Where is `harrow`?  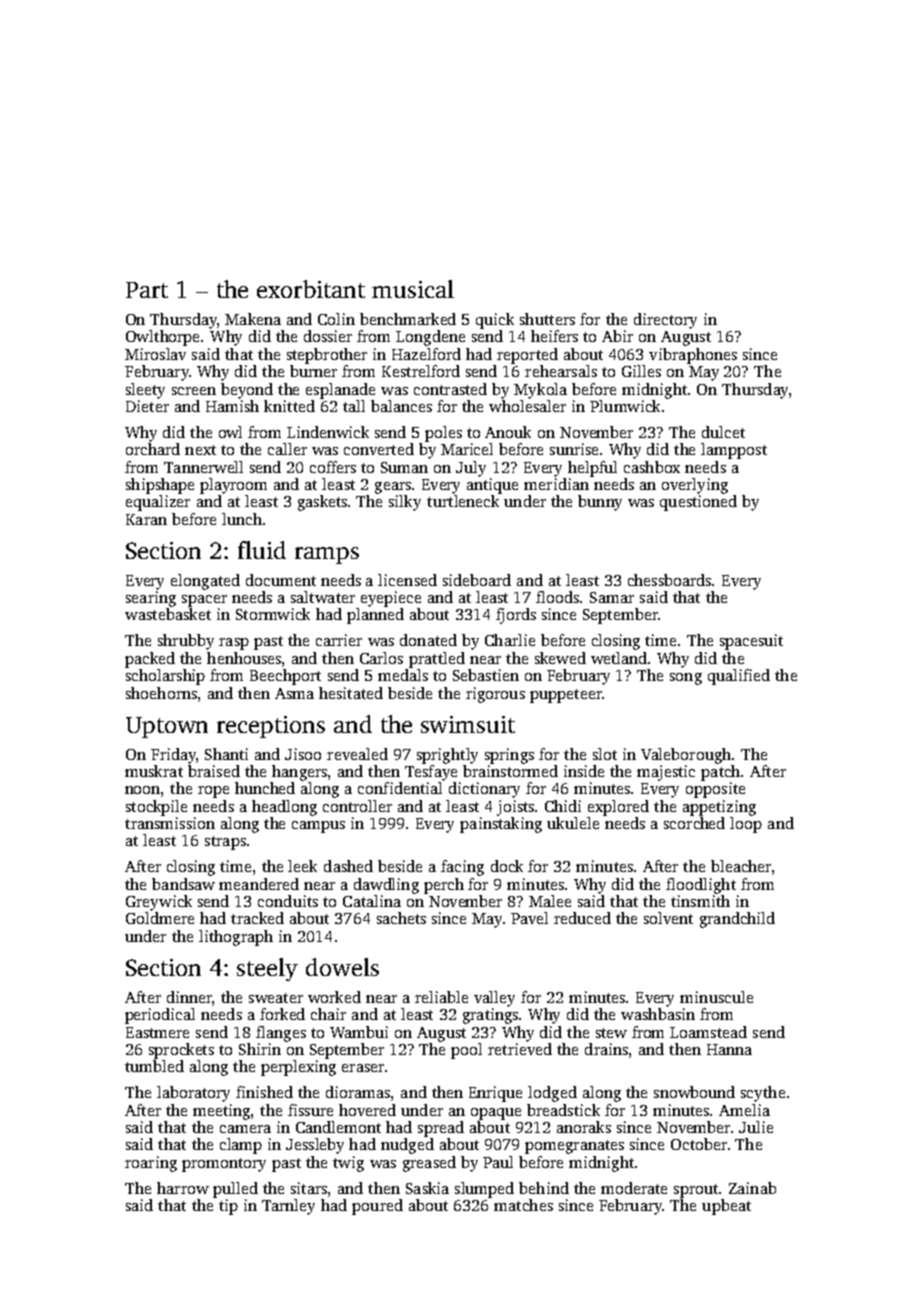
harrow is located at coordinates (183, 1188).
